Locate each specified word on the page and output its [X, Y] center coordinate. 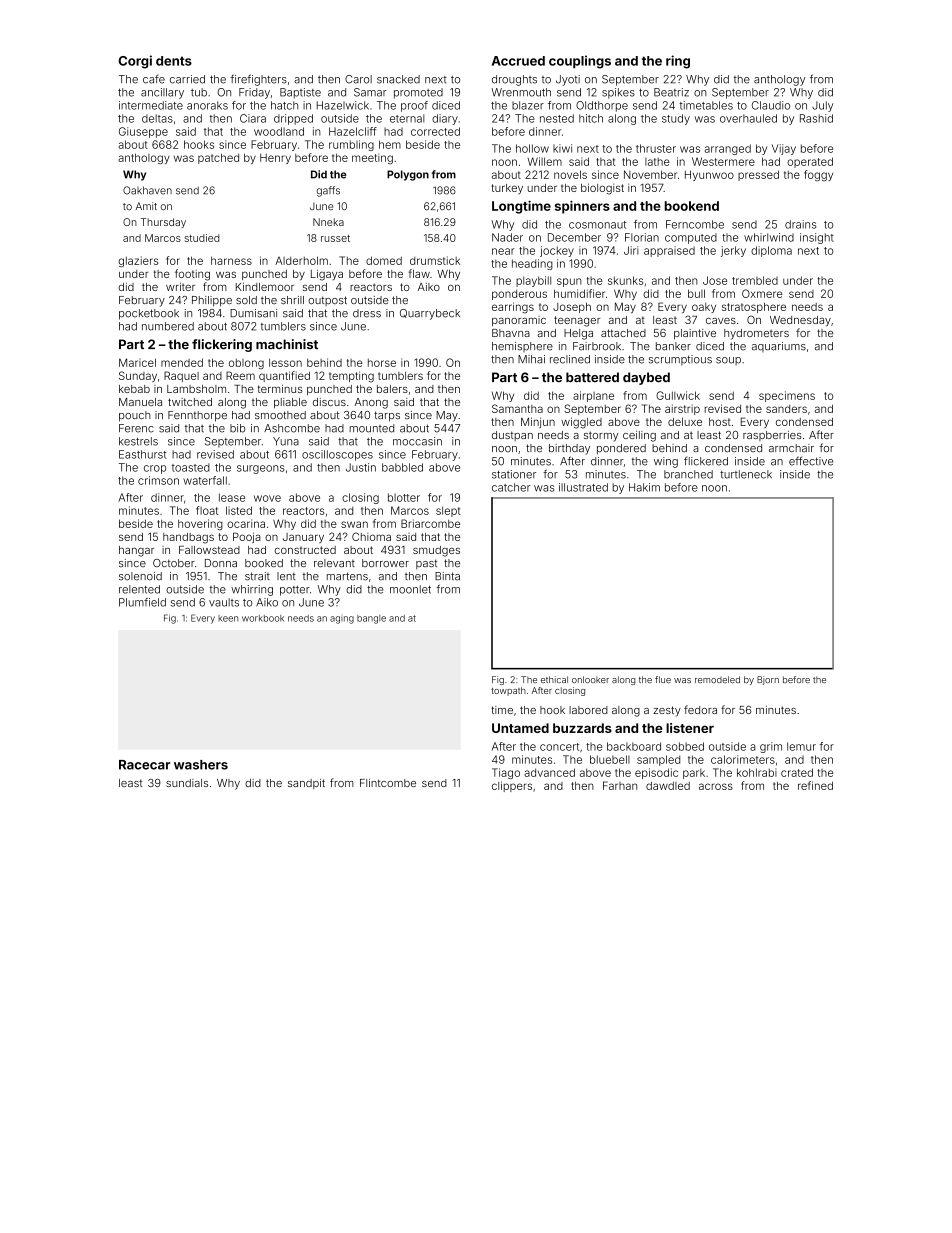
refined [815, 785]
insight [817, 238]
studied [202, 238]
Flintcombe [388, 783]
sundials [187, 783]
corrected [435, 131]
